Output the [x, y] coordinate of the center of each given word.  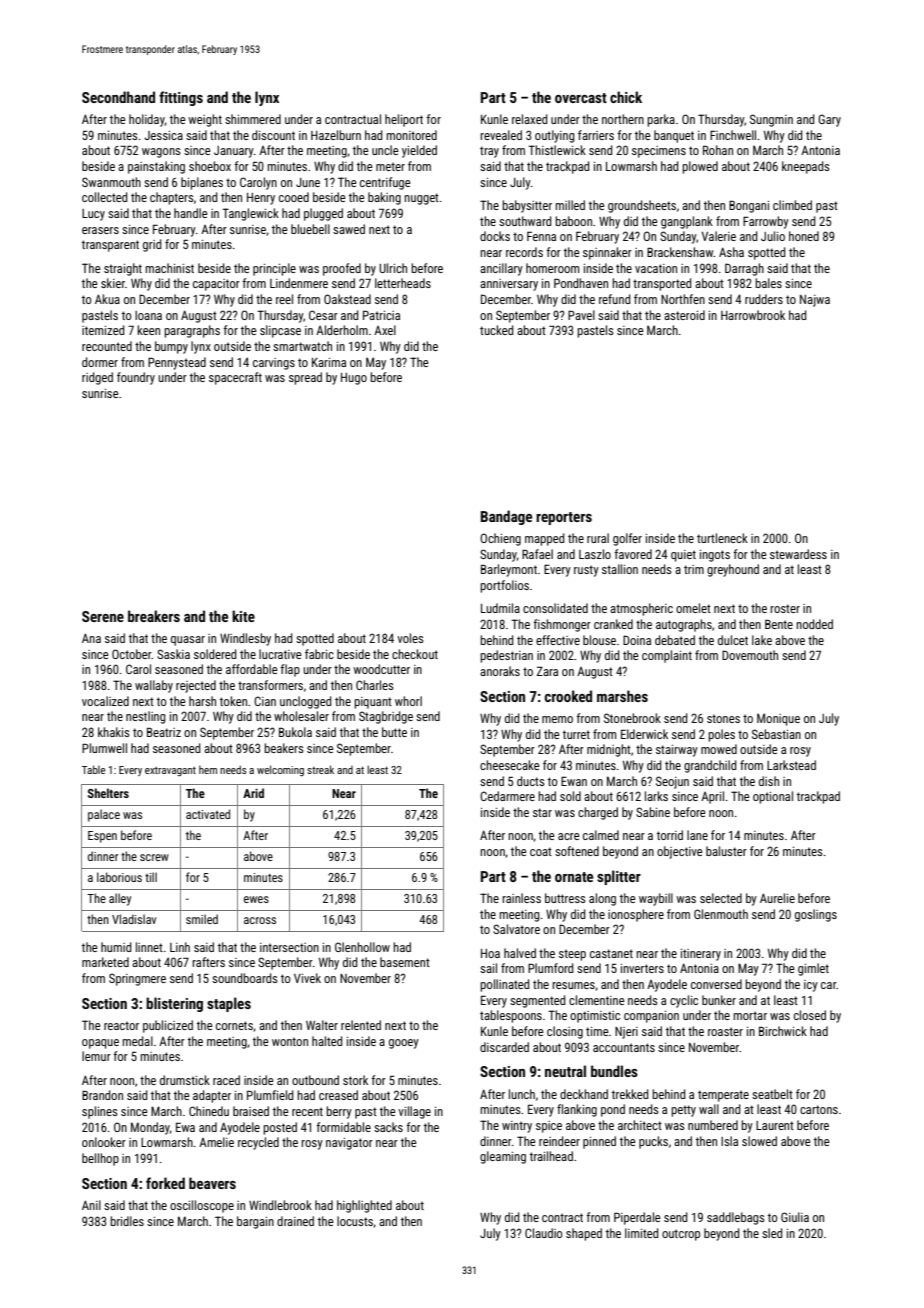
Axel [385, 330]
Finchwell [733, 135]
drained [295, 1221]
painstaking [156, 167]
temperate [723, 1096]
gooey [404, 1044]
